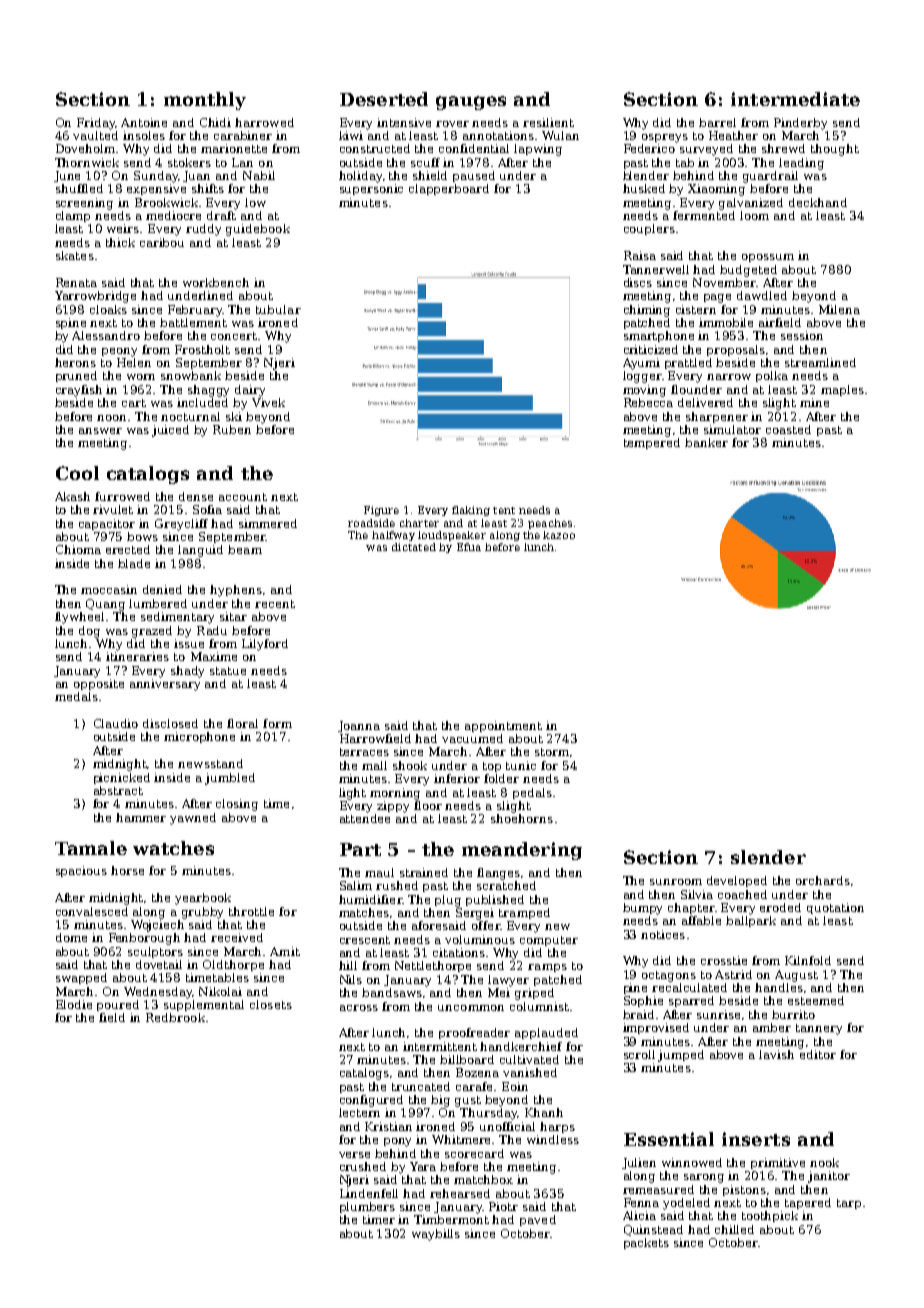 The height and width of the page is (1308, 924). I want to click on Yarrowbridge, so click(95, 297).
